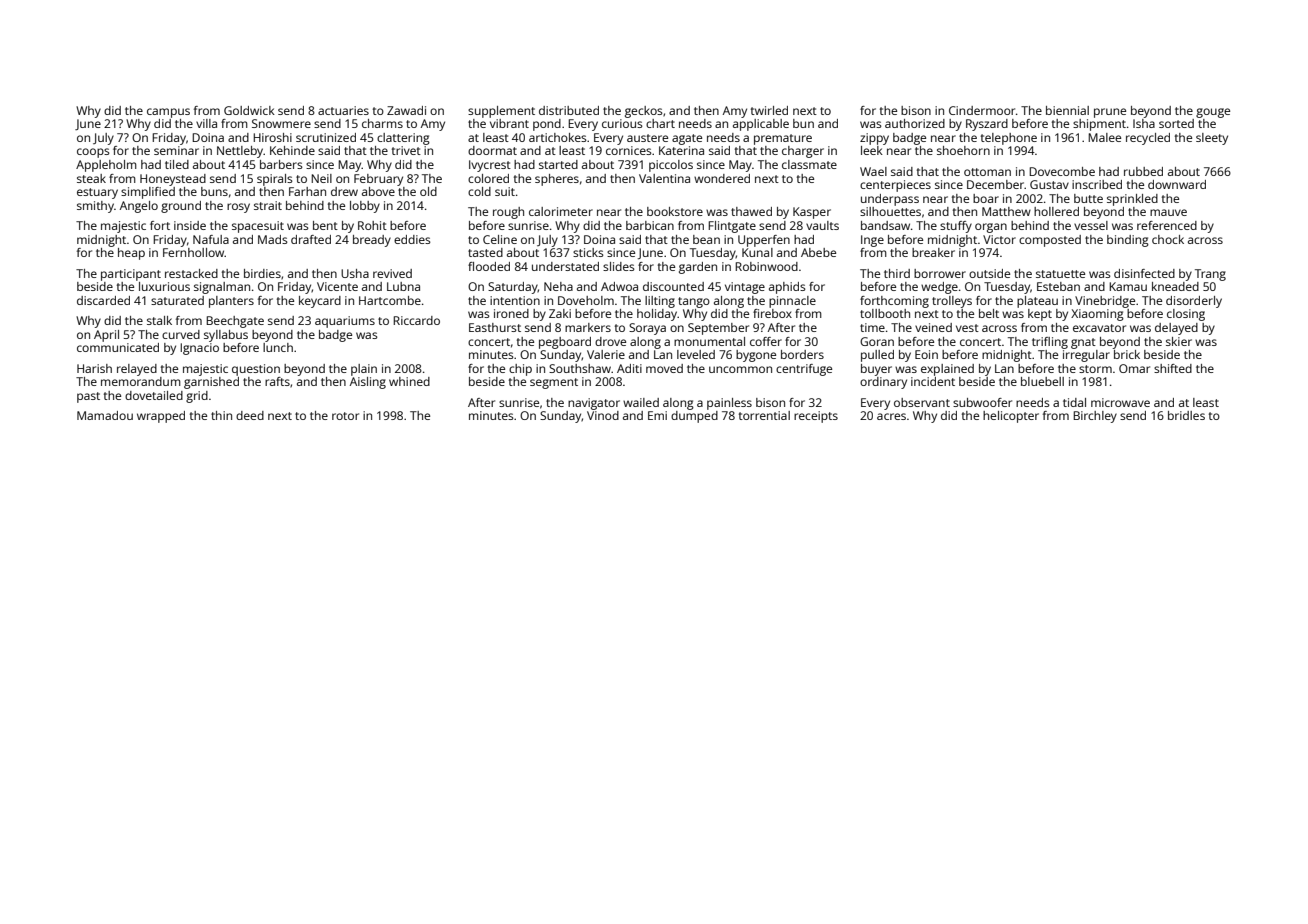 This image has height=924, width=1308. I want to click on rotor, so click(345, 416).
